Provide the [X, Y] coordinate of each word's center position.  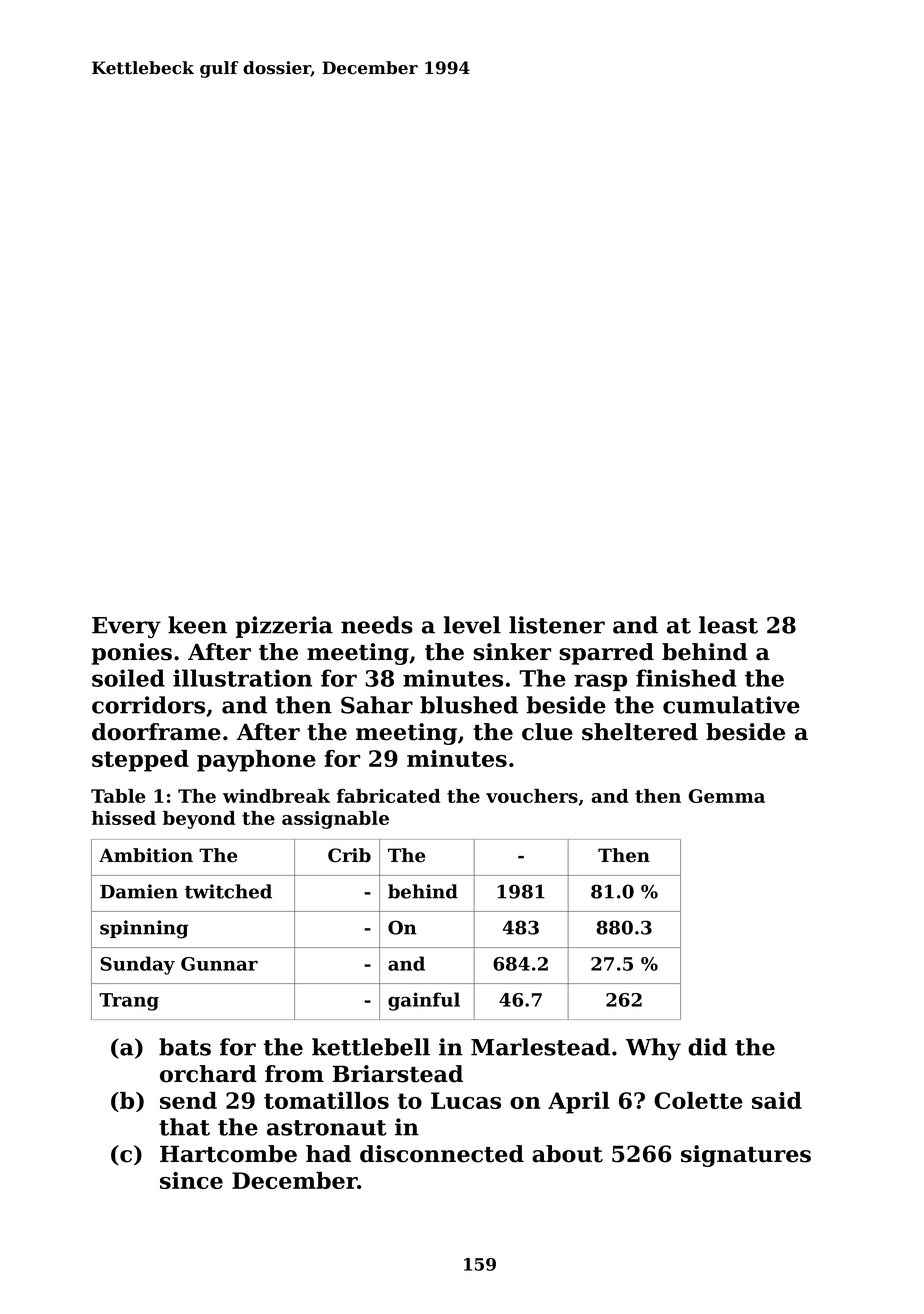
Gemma [727, 796]
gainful [424, 1001]
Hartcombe [228, 1154]
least [728, 625]
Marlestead [540, 1047]
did [707, 1047]
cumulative [731, 705]
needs [377, 625]
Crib [349, 855]
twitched [228, 891]
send [188, 1100]
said [777, 1100]
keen [197, 625]
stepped [140, 761]
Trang [129, 1002]
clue [547, 732]
